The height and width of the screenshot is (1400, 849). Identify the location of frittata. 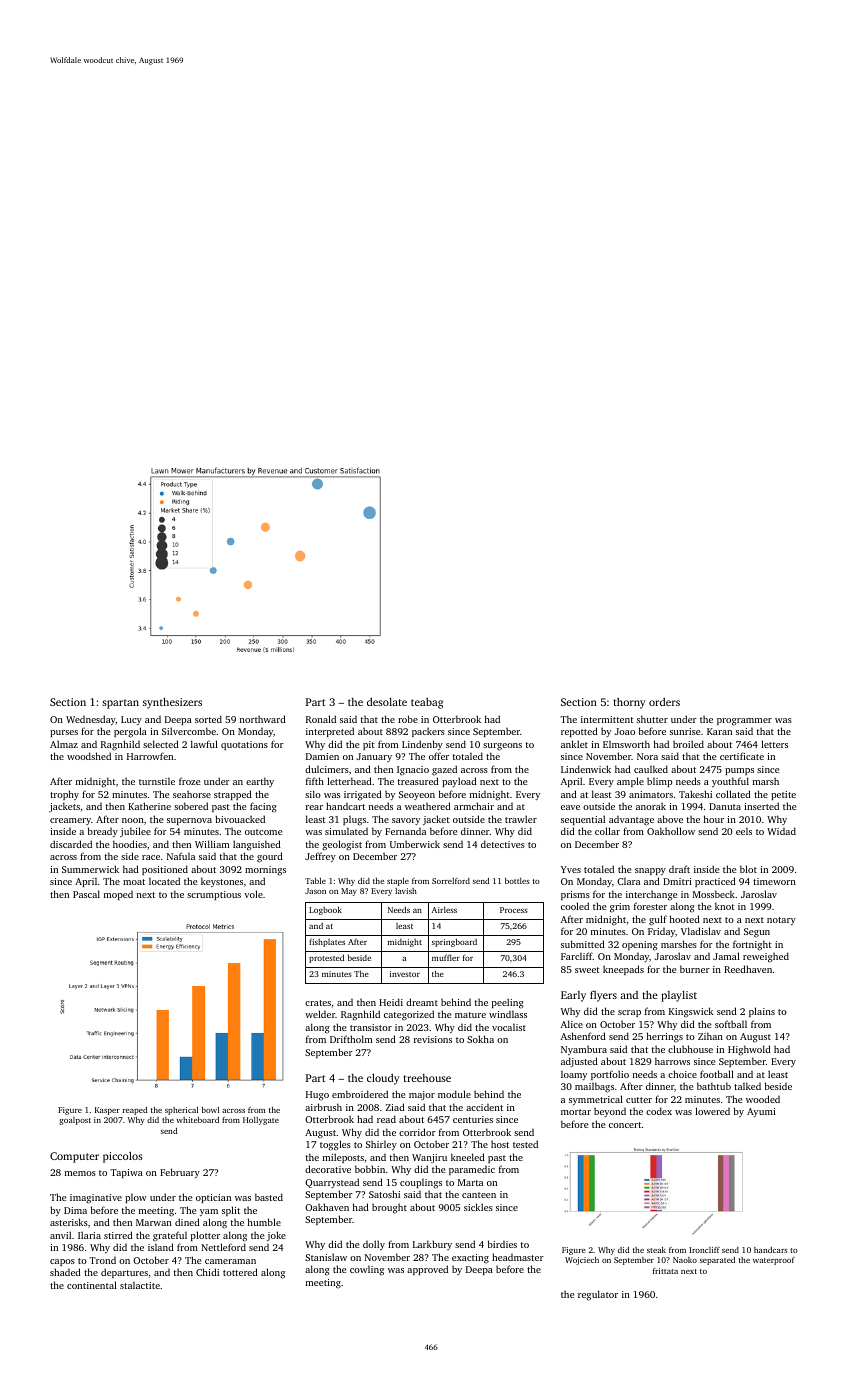
(665, 1271).
